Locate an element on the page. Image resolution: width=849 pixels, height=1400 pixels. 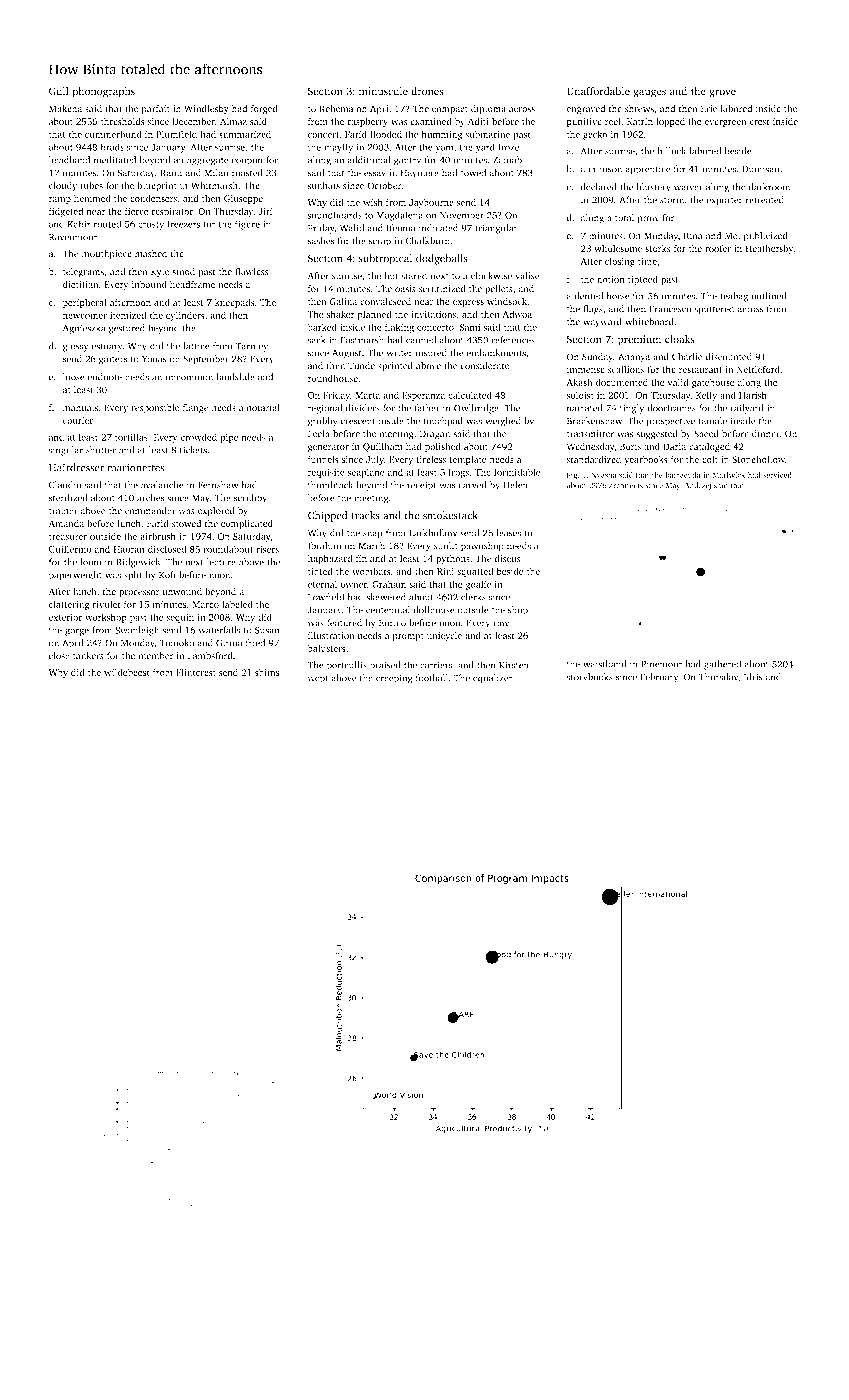
engraved is located at coordinates (586, 110).
